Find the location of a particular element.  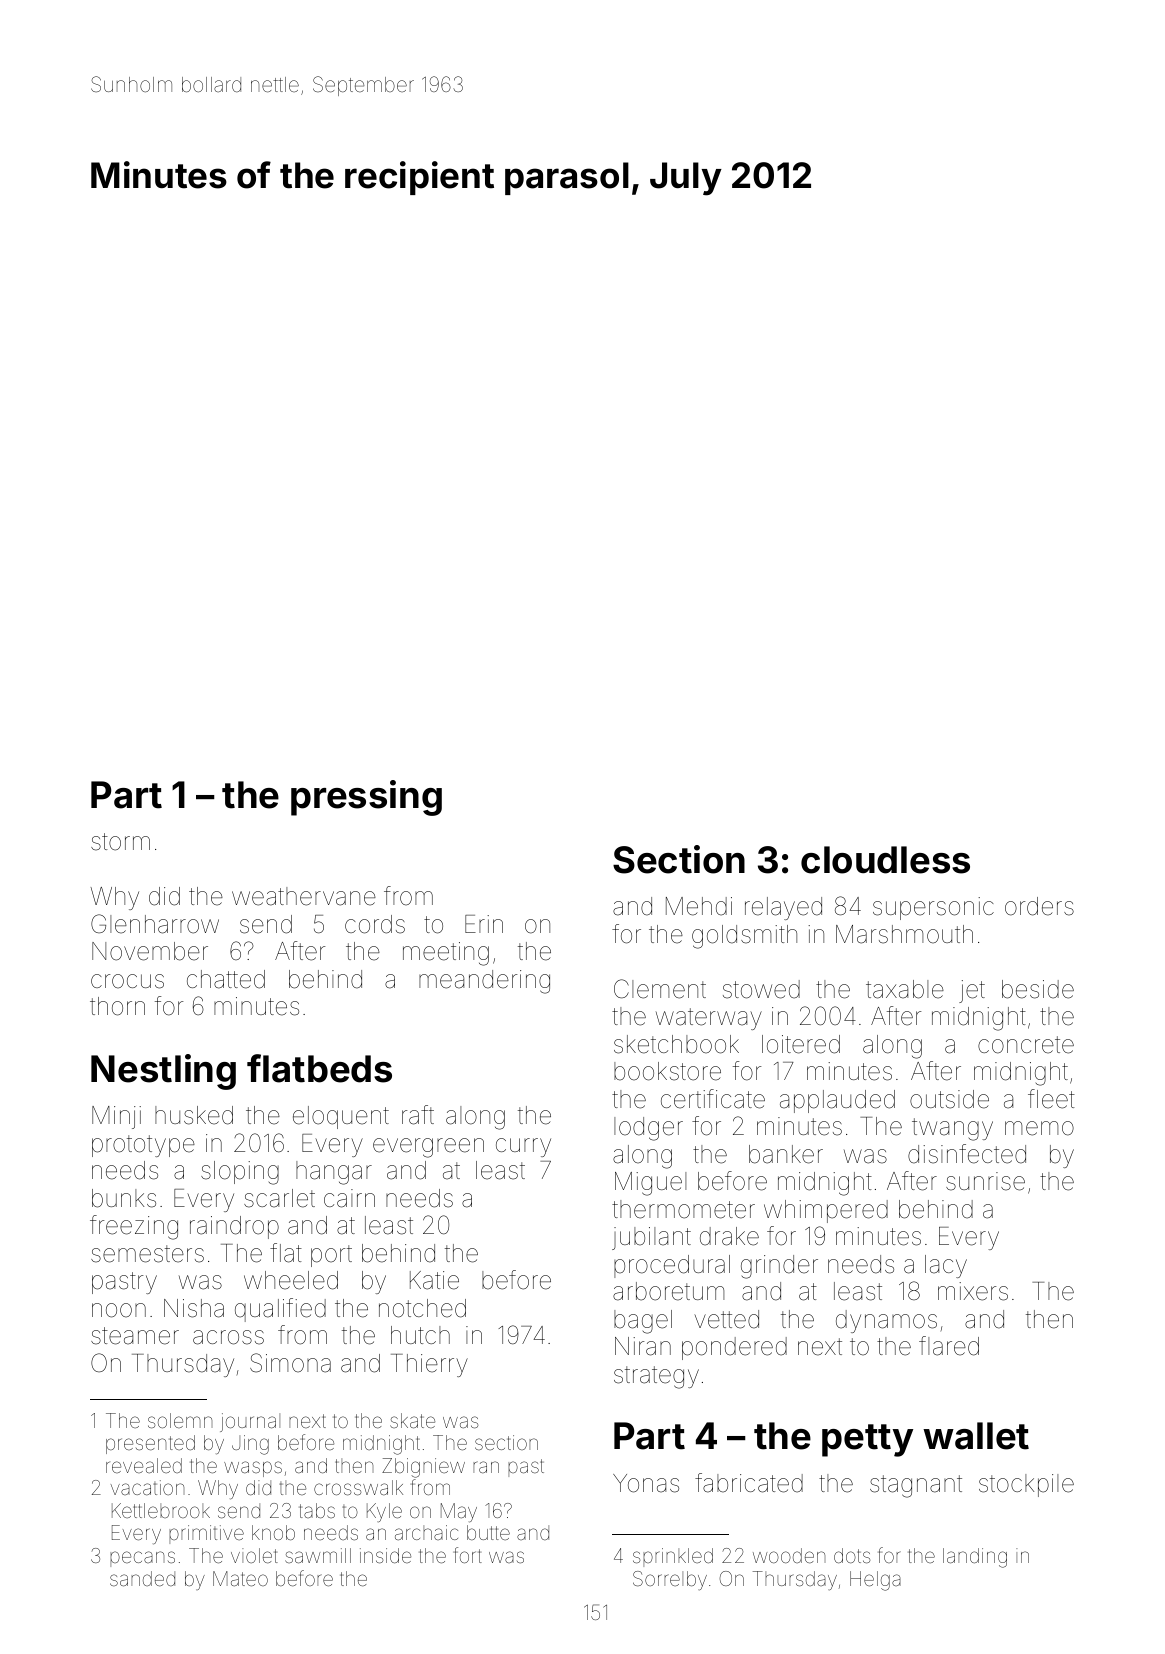

petty is located at coordinates (867, 1440).
